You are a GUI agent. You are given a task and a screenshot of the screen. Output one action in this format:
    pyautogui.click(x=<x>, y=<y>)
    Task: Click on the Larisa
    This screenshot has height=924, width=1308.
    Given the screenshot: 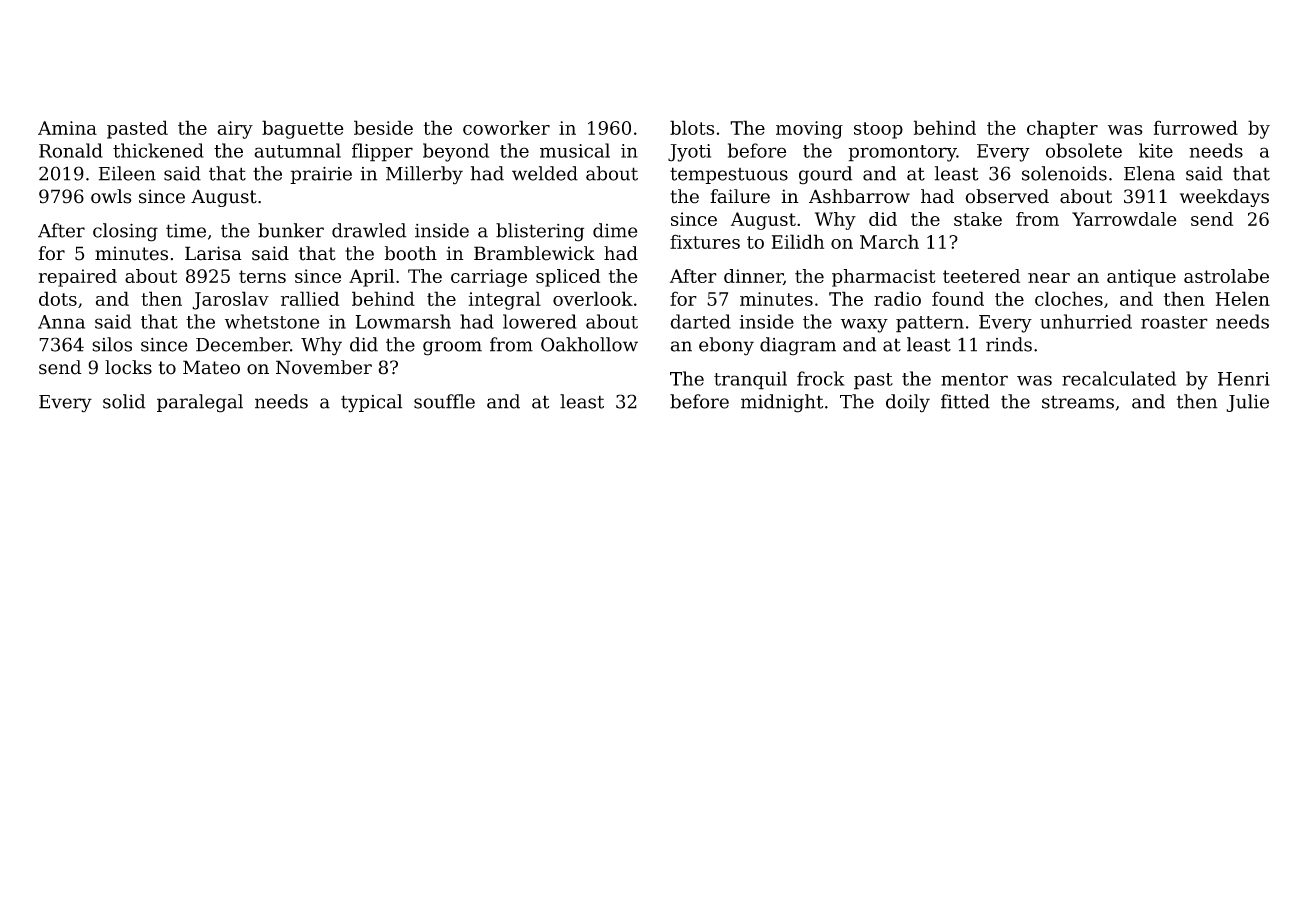 What is the action you would take?
    pyautogui.click(x=213, y=253)
